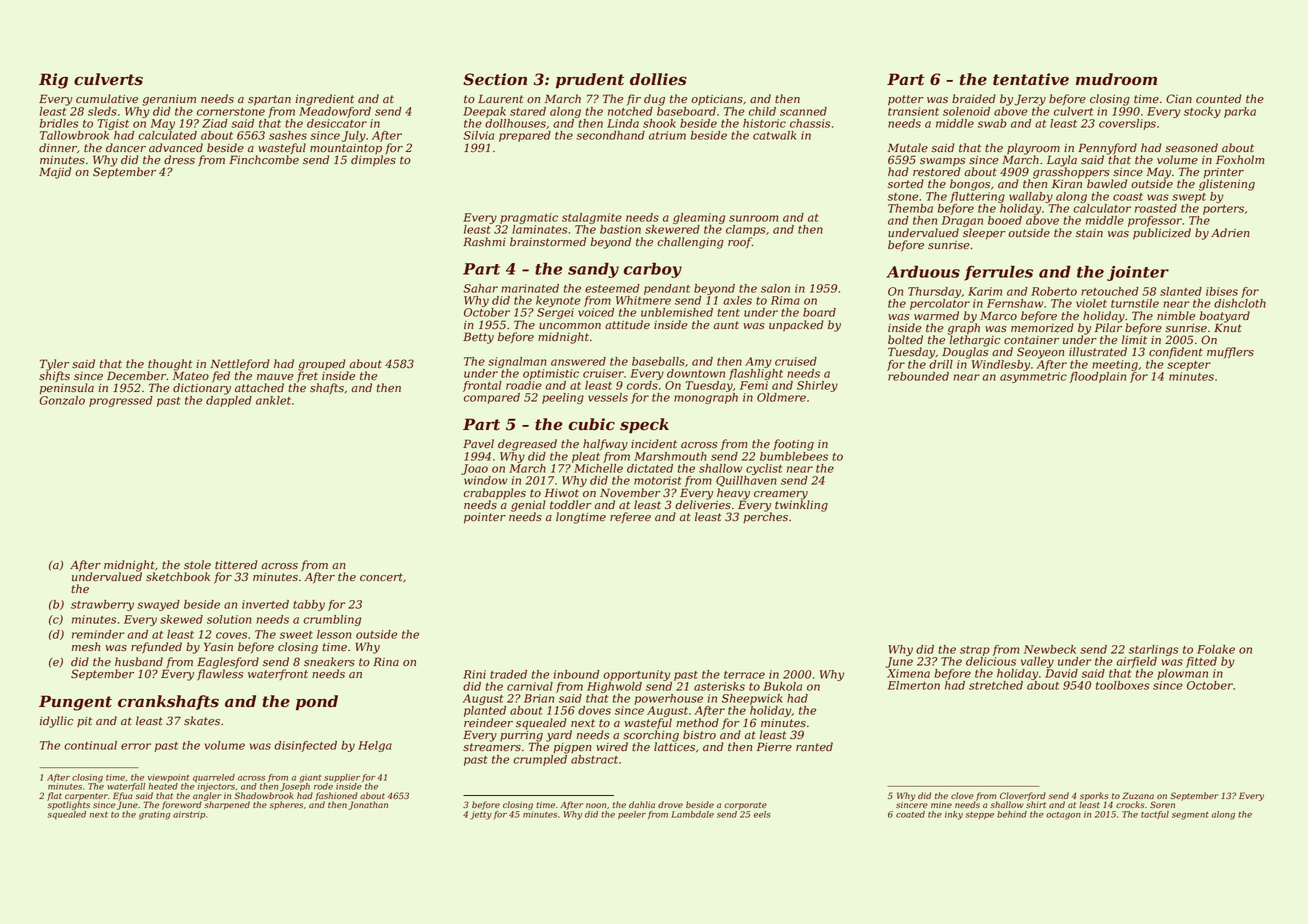  I want to click on Jerzy, so click(1030, 100).
